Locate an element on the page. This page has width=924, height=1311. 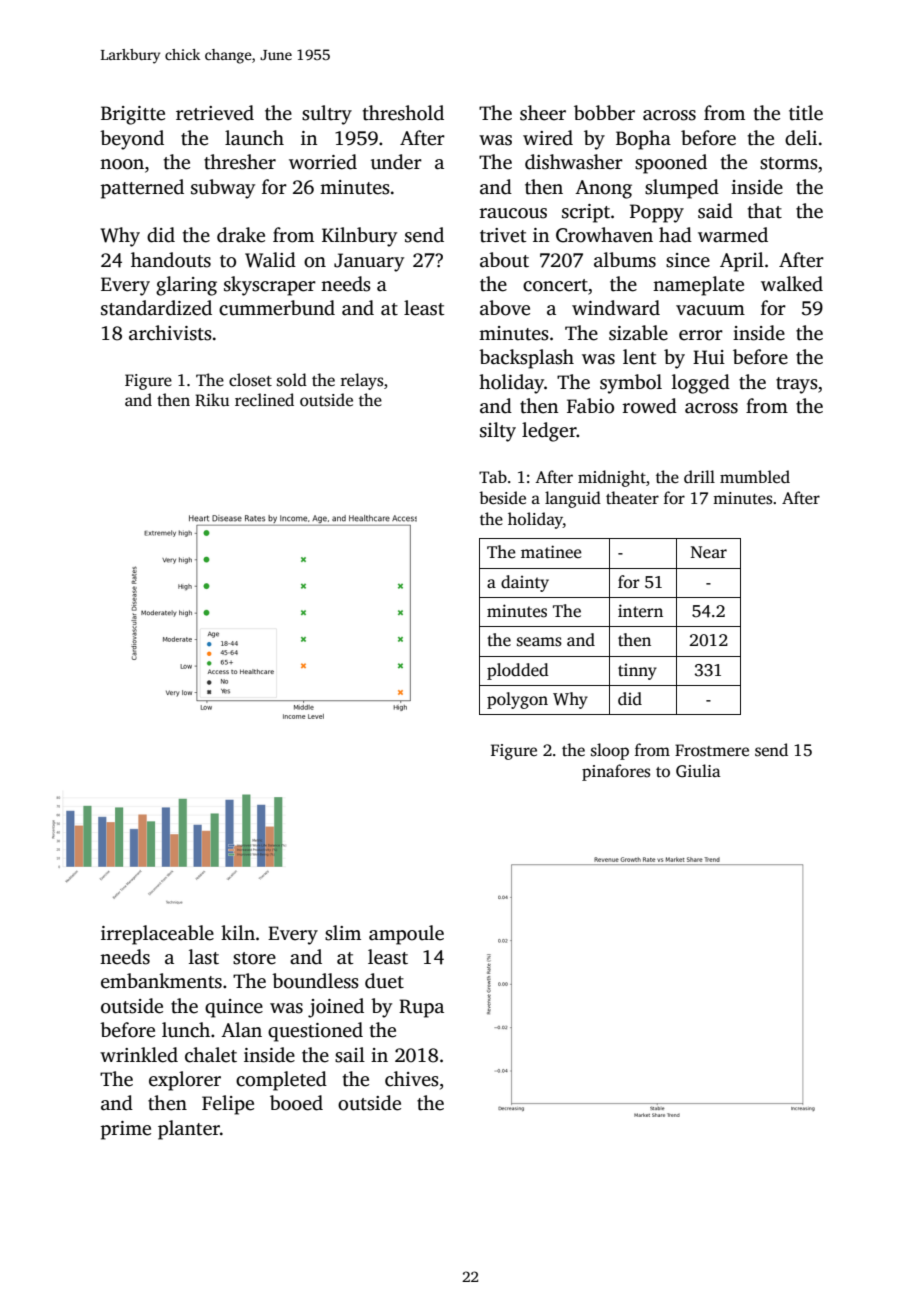
subway is located at coordinates (223, 189).
